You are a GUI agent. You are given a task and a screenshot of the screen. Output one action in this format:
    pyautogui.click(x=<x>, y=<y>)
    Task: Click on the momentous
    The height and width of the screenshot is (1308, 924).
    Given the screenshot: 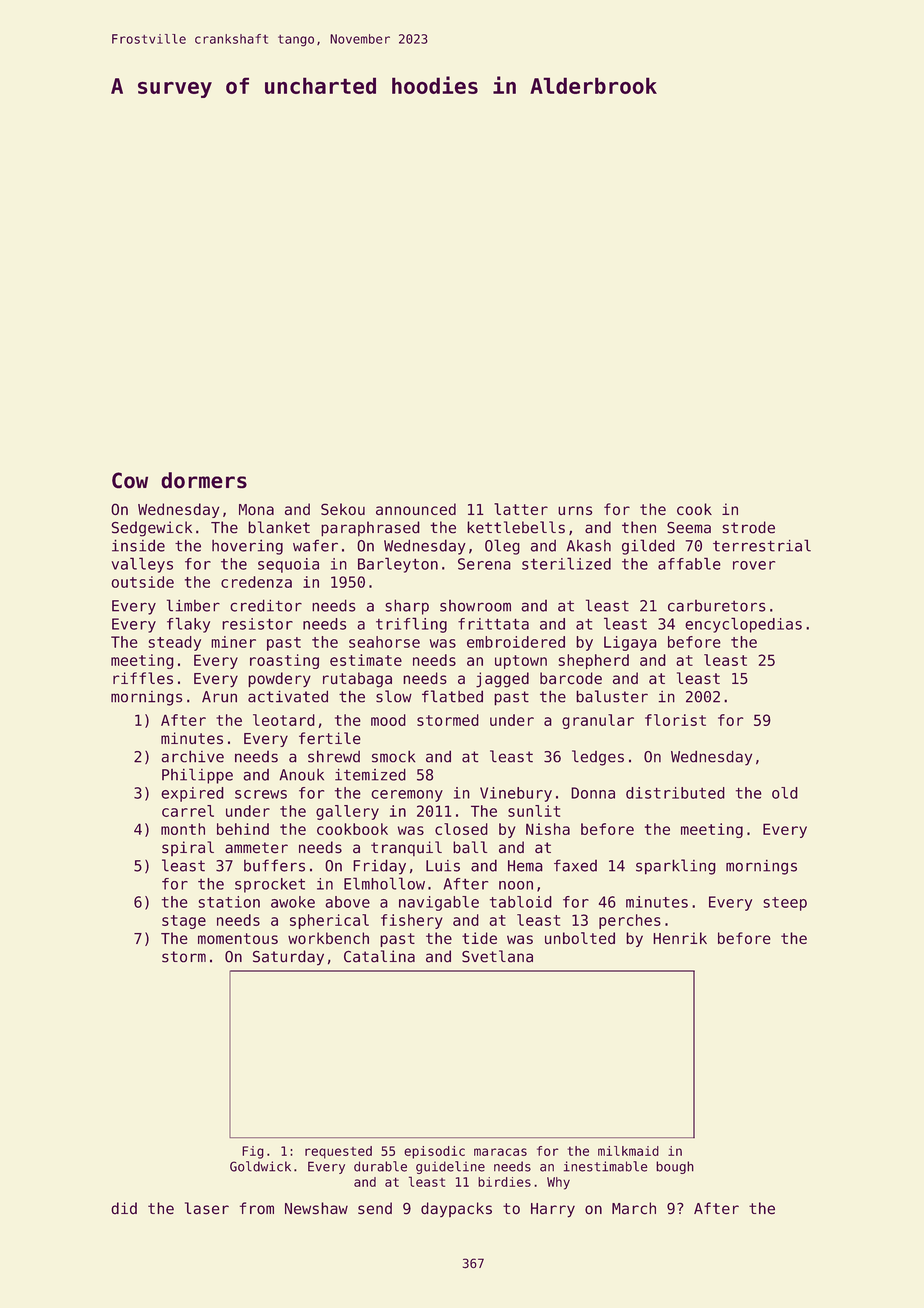 What is the action you would take?
    pyautogui.click(x=238, y=938)
